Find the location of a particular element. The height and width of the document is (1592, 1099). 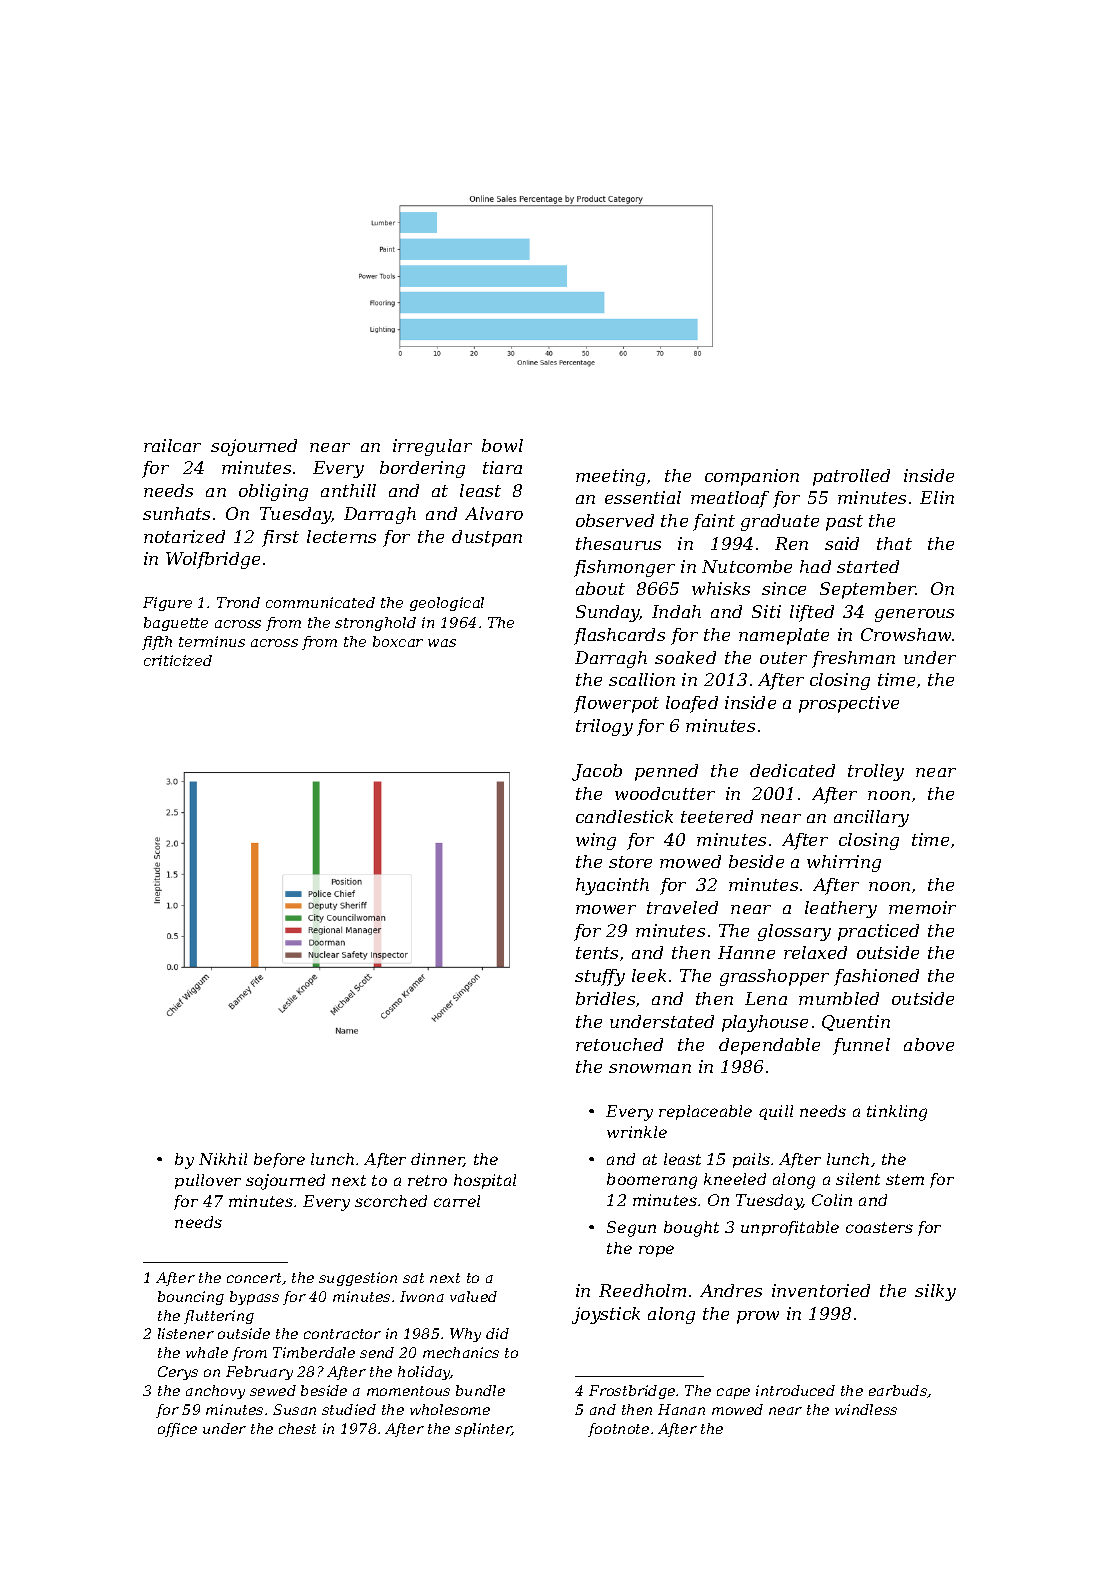

notarized is located at coordinates (184, 536).
